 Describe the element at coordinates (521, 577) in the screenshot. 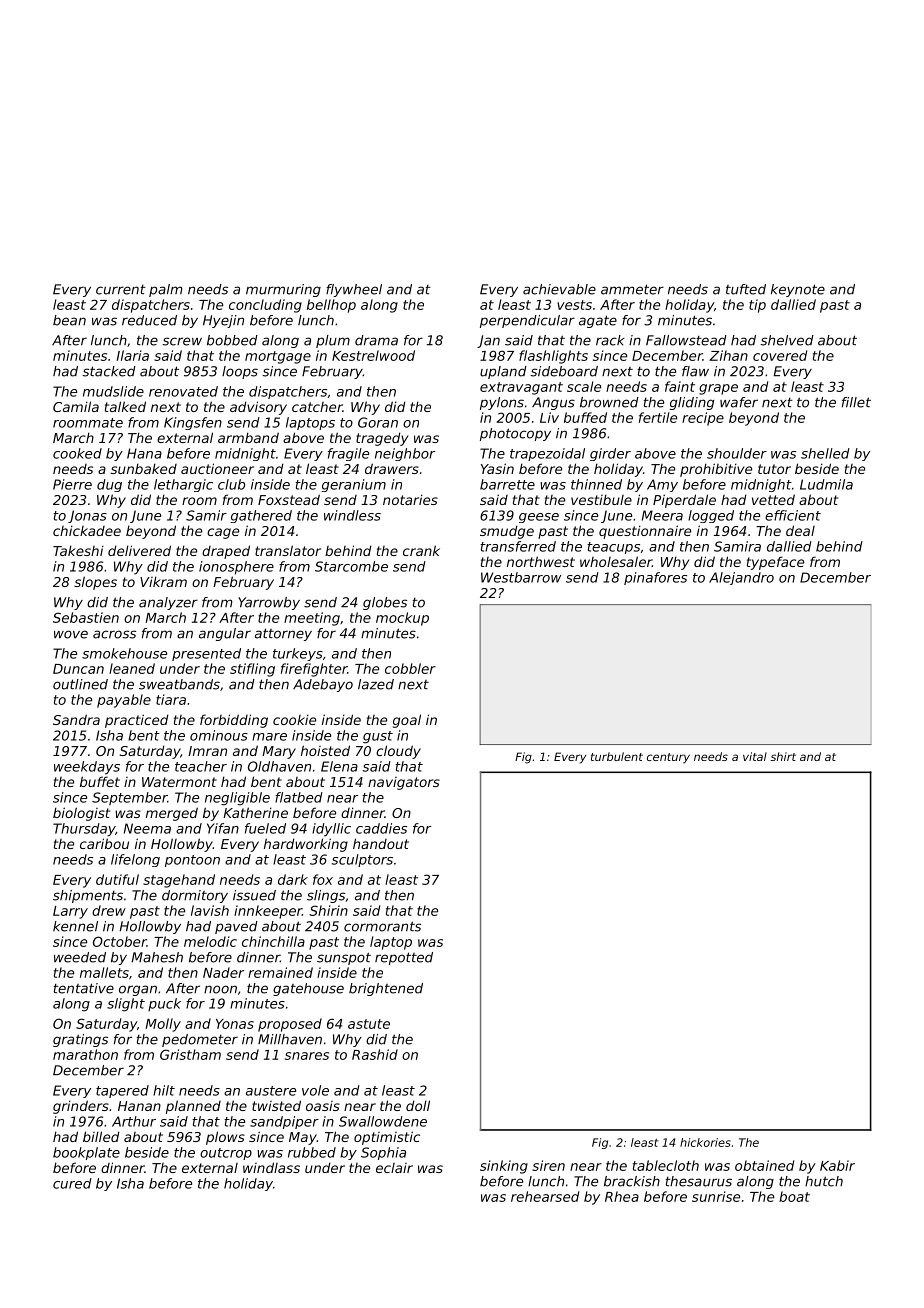

I see `Westbarrow` at that location.
